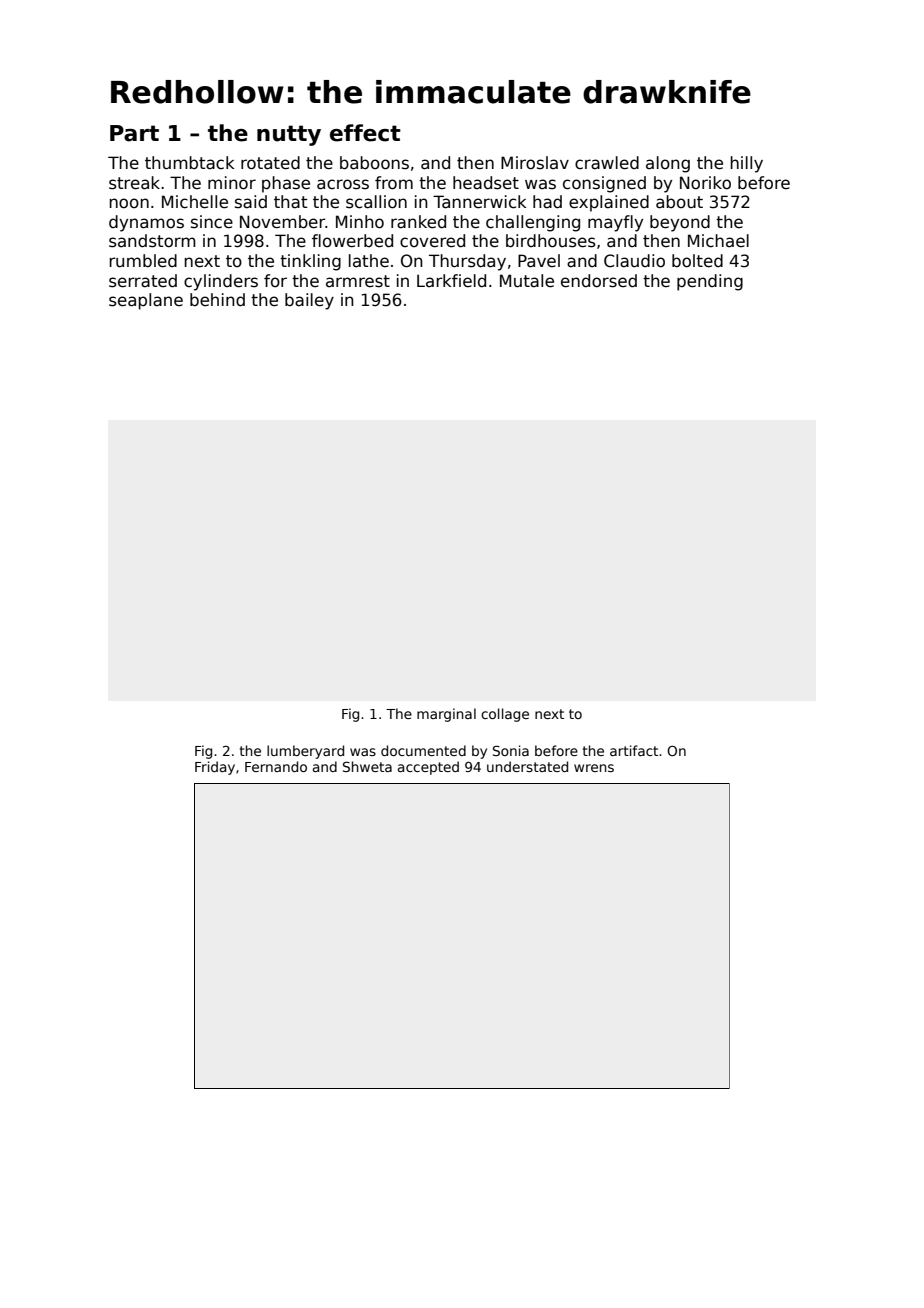  What do you see at coordinates (212, 222) in the page?
I see `since` at bounding box center [212, 222].
